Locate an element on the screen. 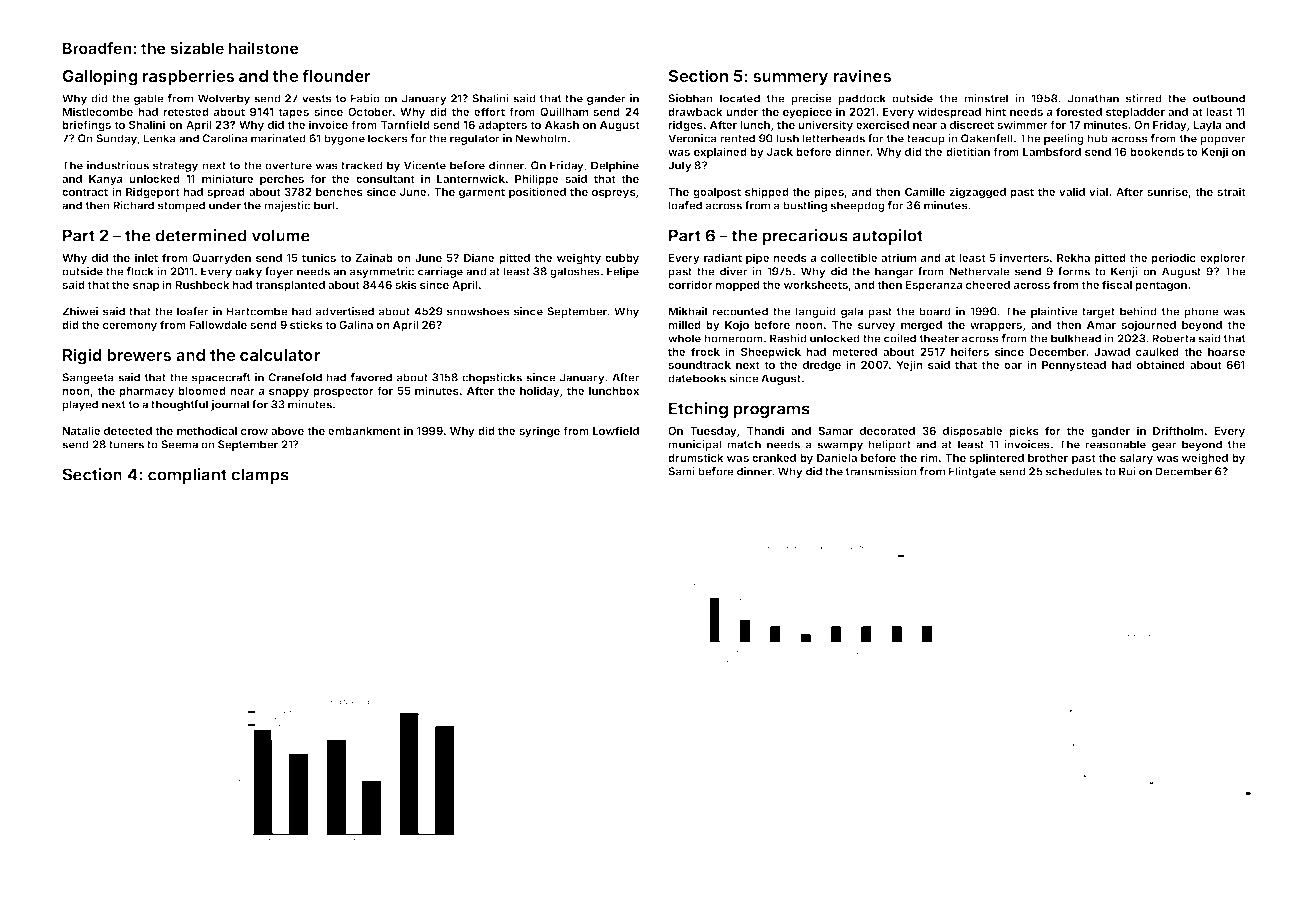 The width and height of the screenshot is (1308, 924). periodic is located at coordinates (1173, 259).
